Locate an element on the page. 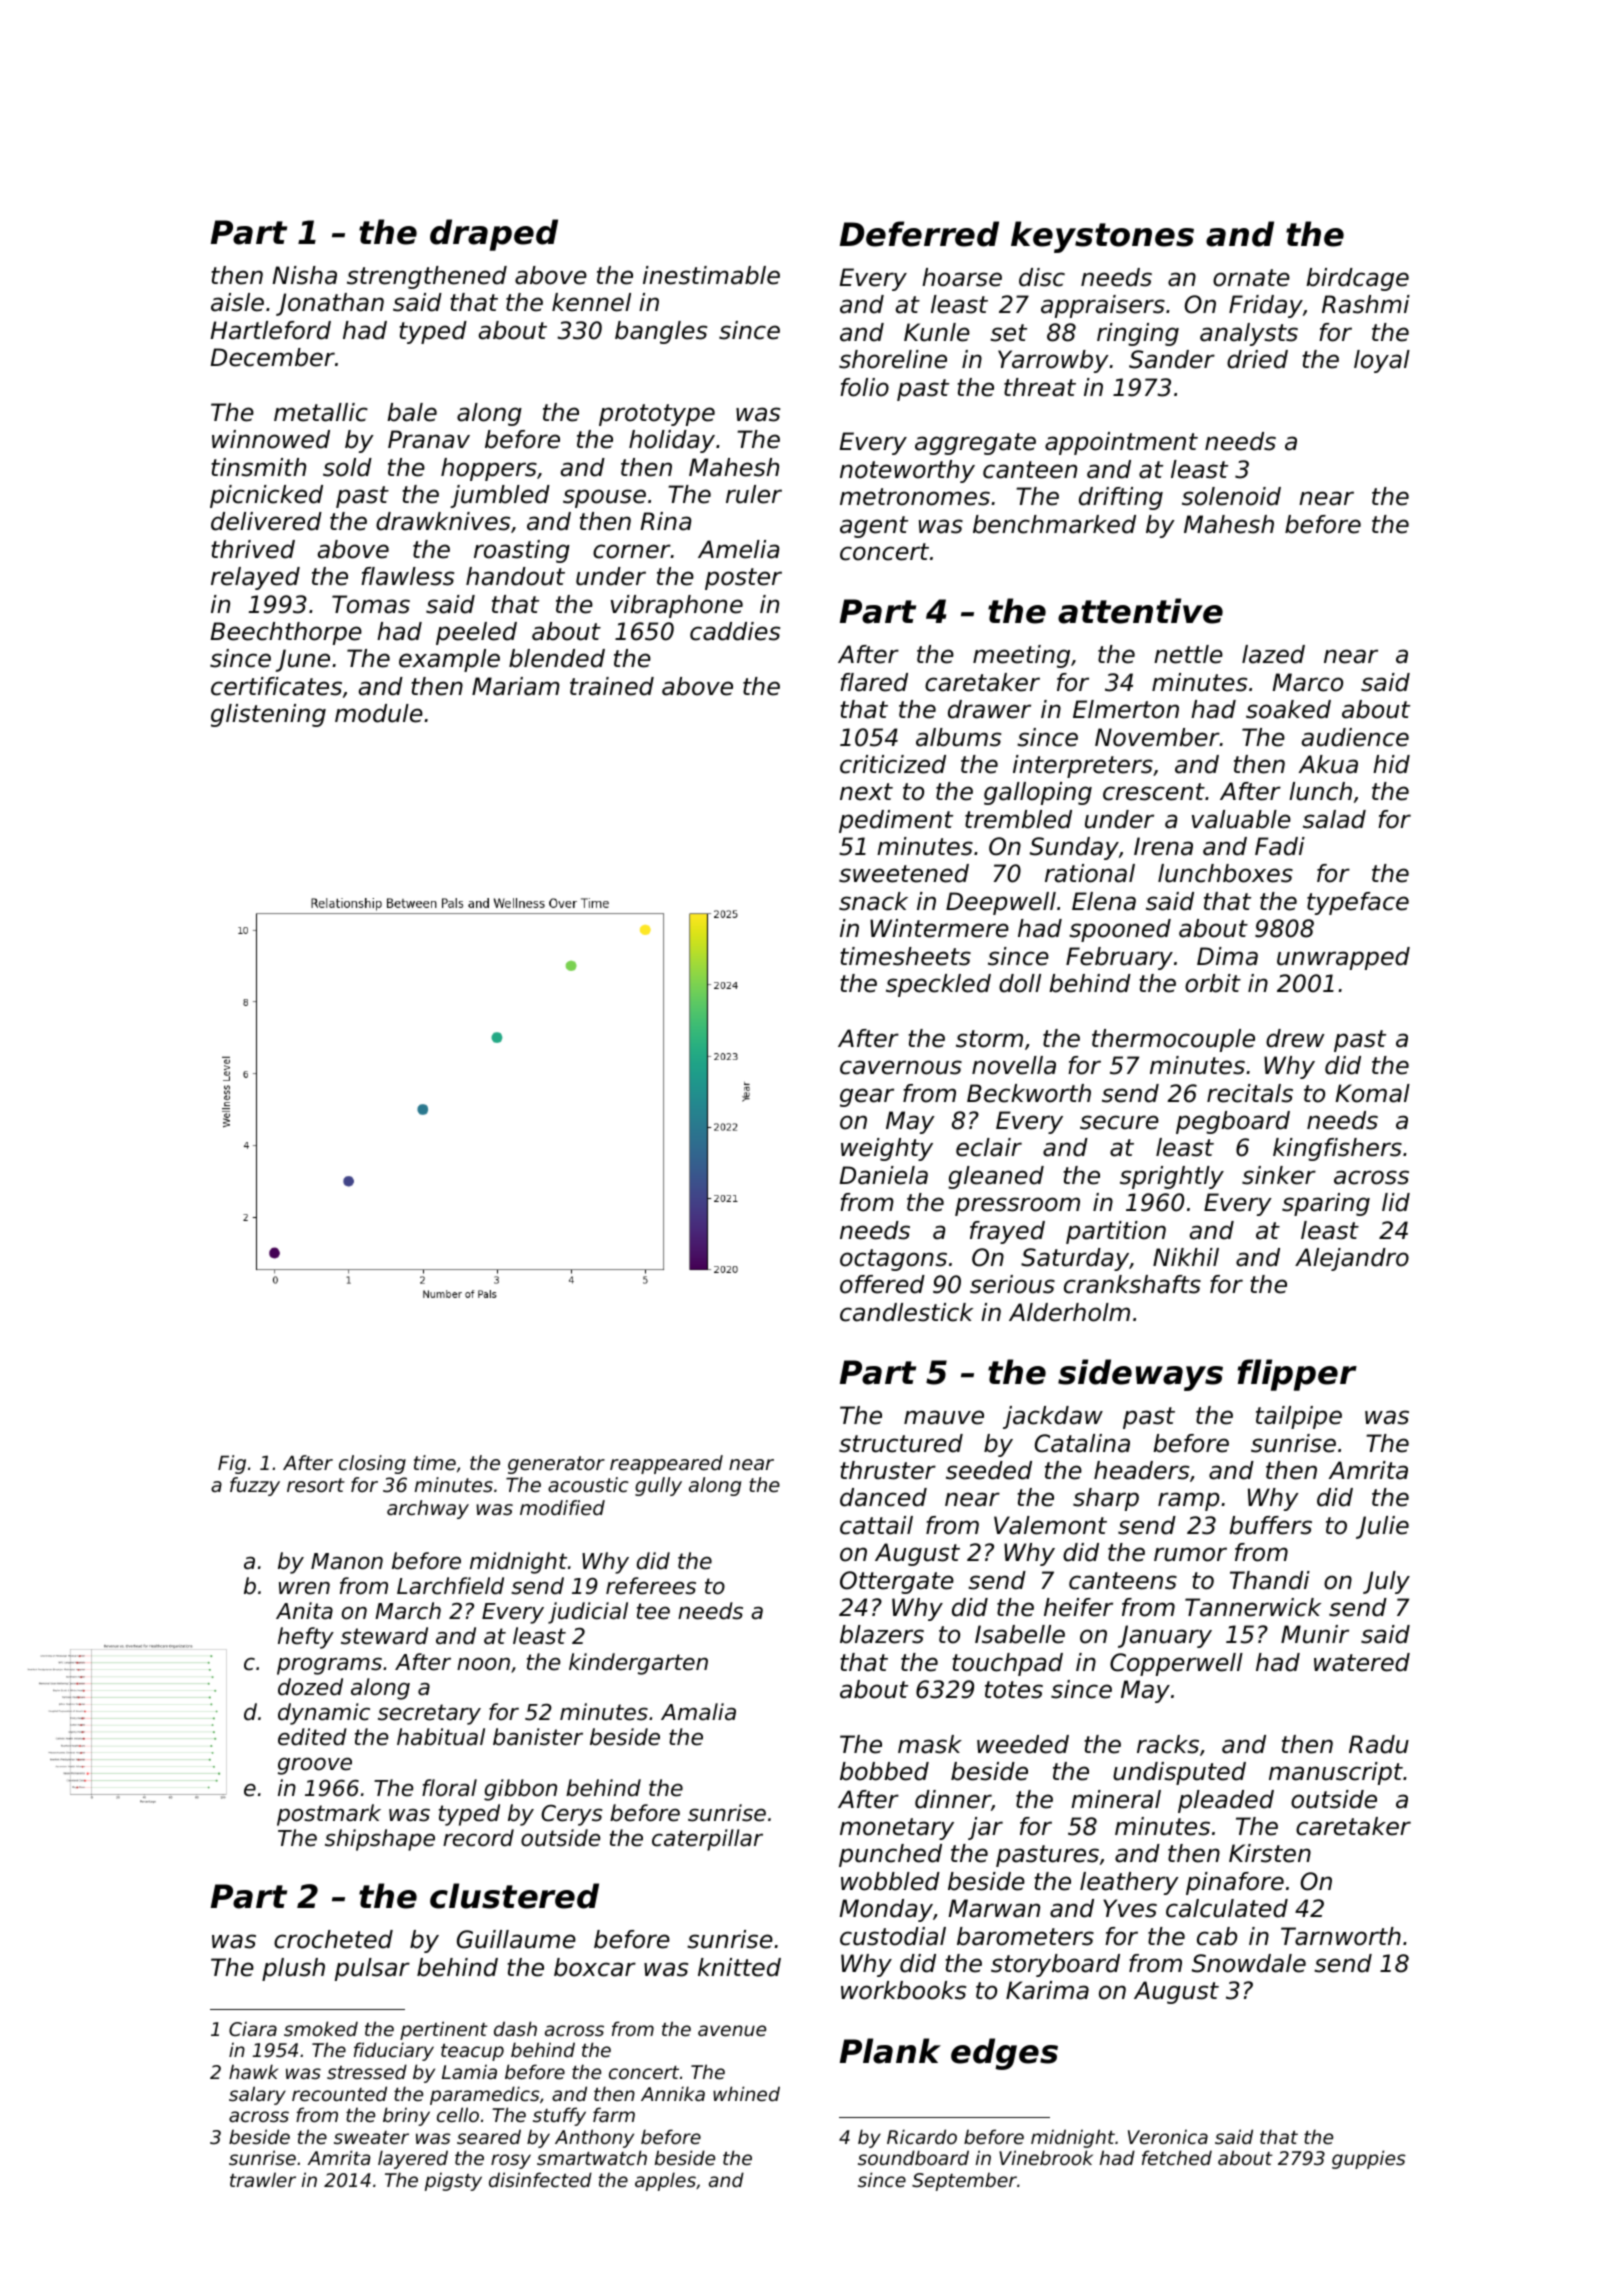 This page has height=2292, width=1620. salad is located at coordinates (1334, 819).
